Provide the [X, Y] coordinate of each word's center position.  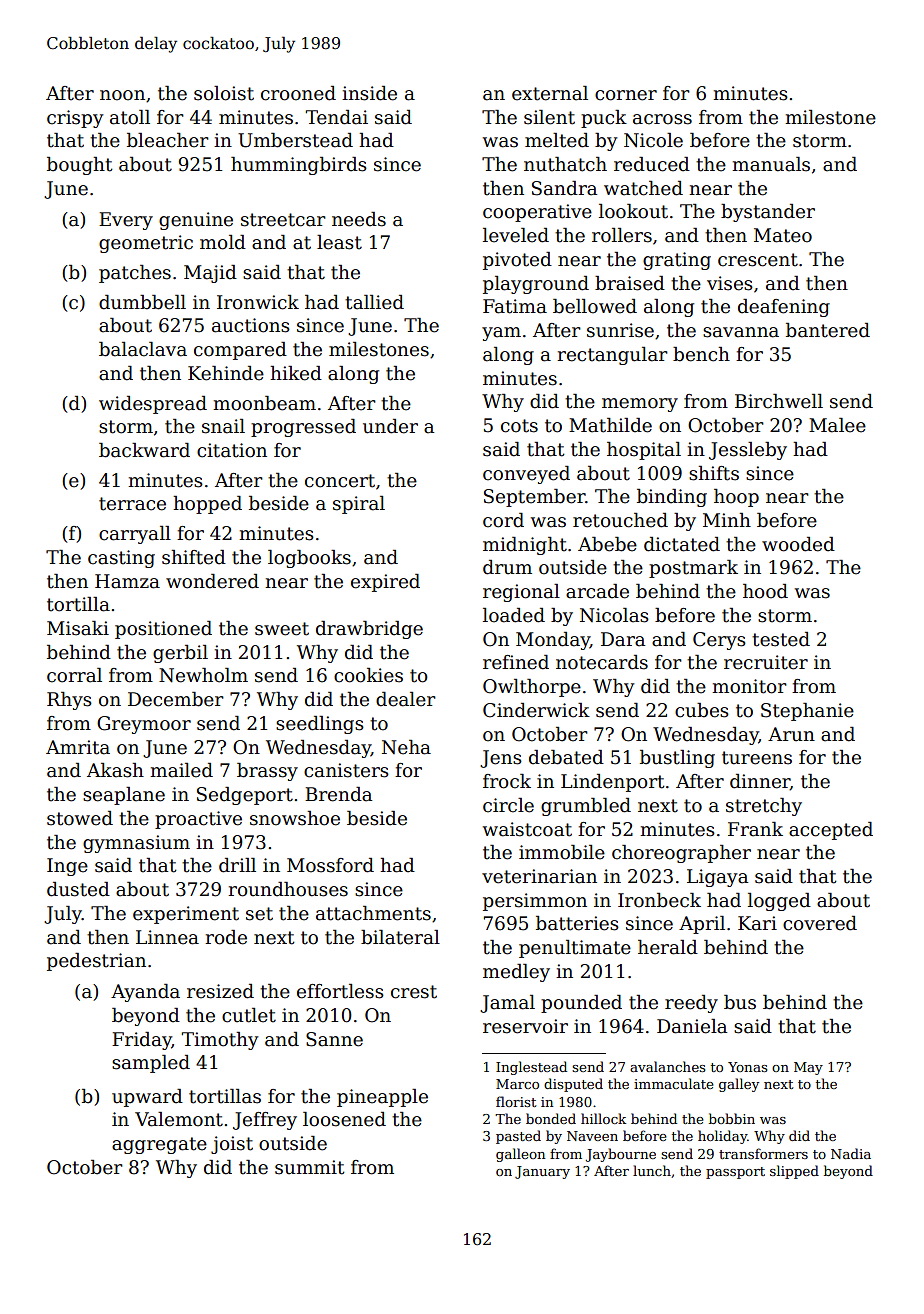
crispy [75, 119]
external [550, 93]
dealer [406, 699]
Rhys [69, 701]
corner [626, 95]
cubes [702, 710]
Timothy [220, 1041]
